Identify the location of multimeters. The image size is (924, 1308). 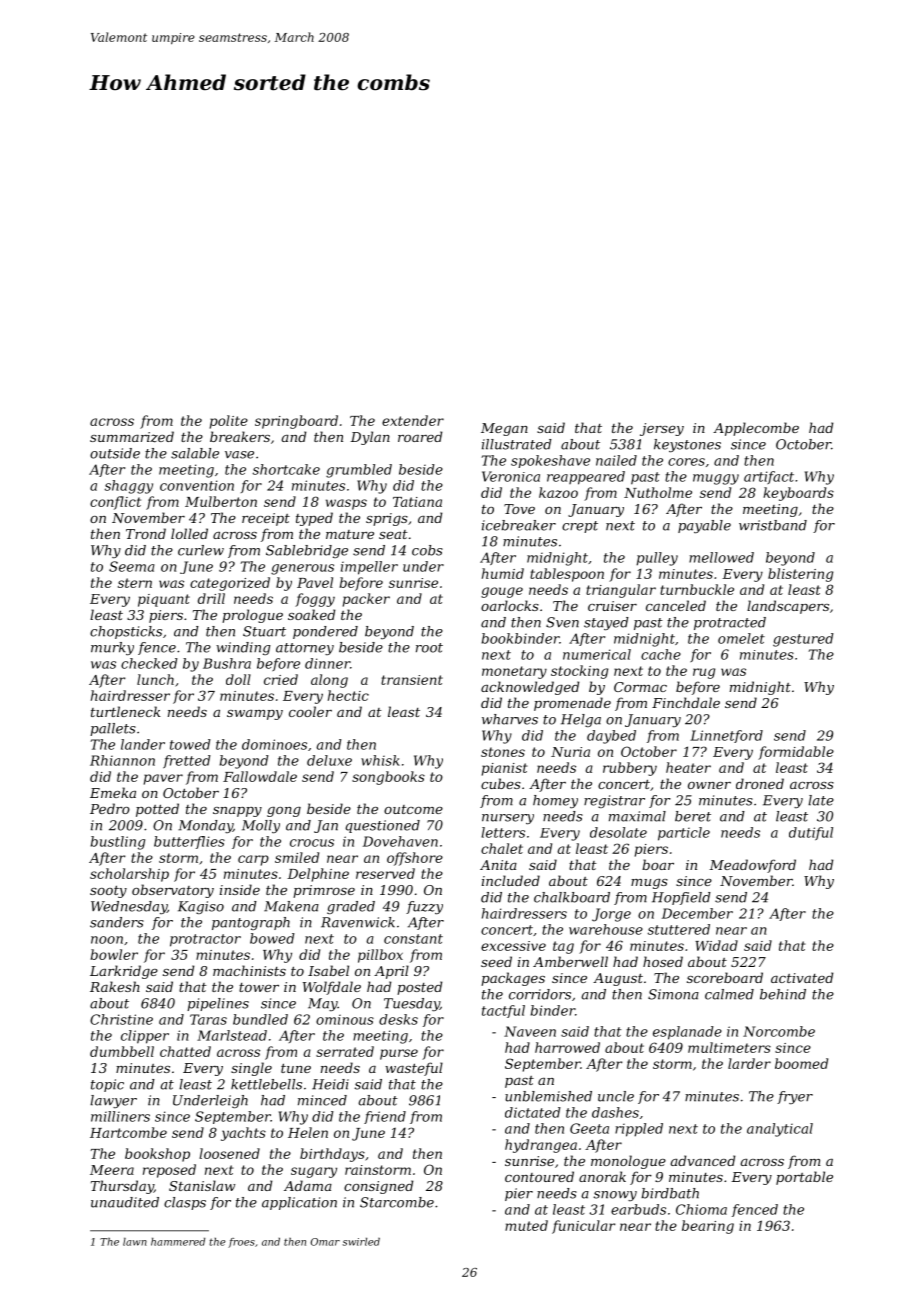
(729, 1047).
